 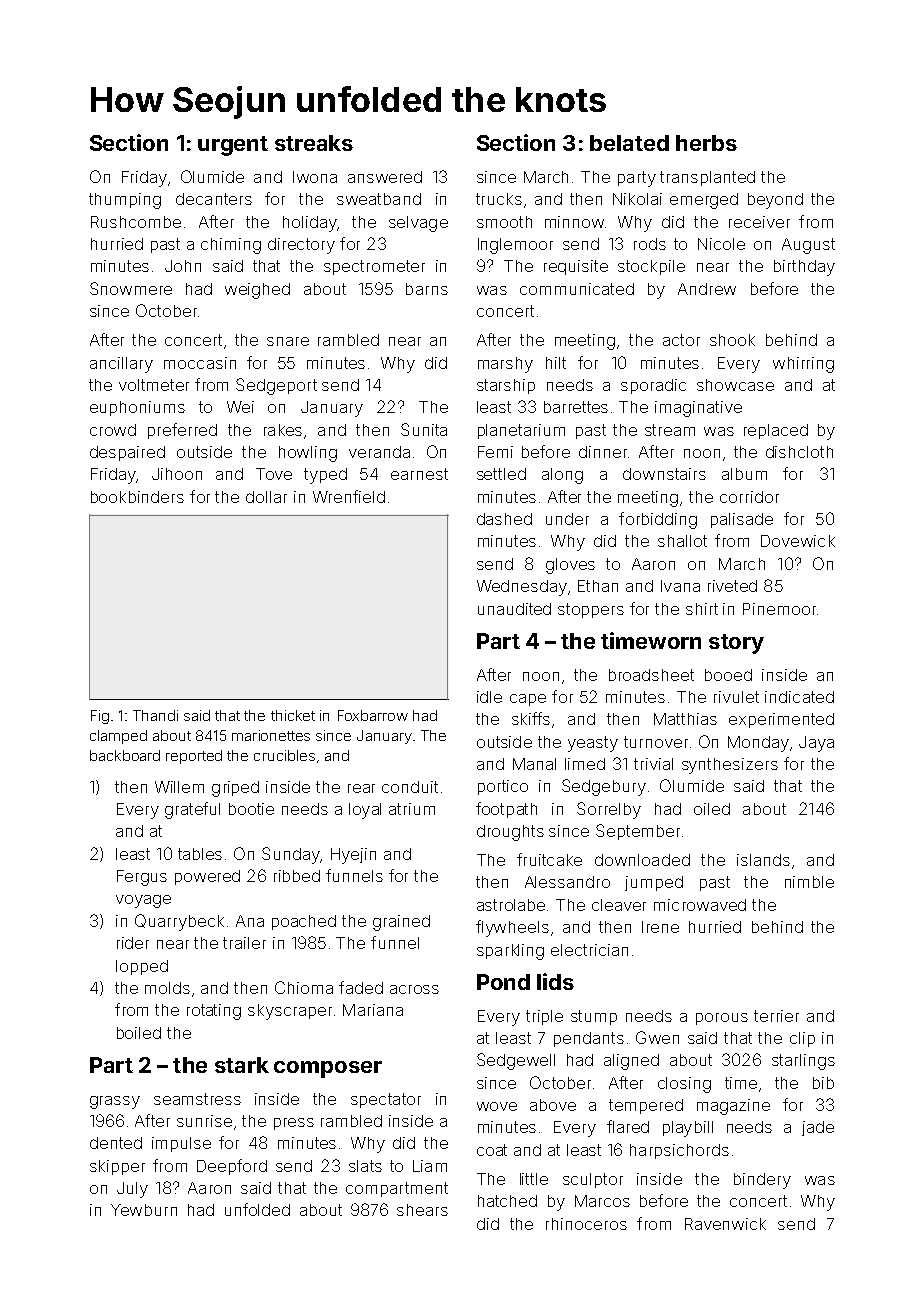 I want to click on nimble, so click(x=809, y=882).
